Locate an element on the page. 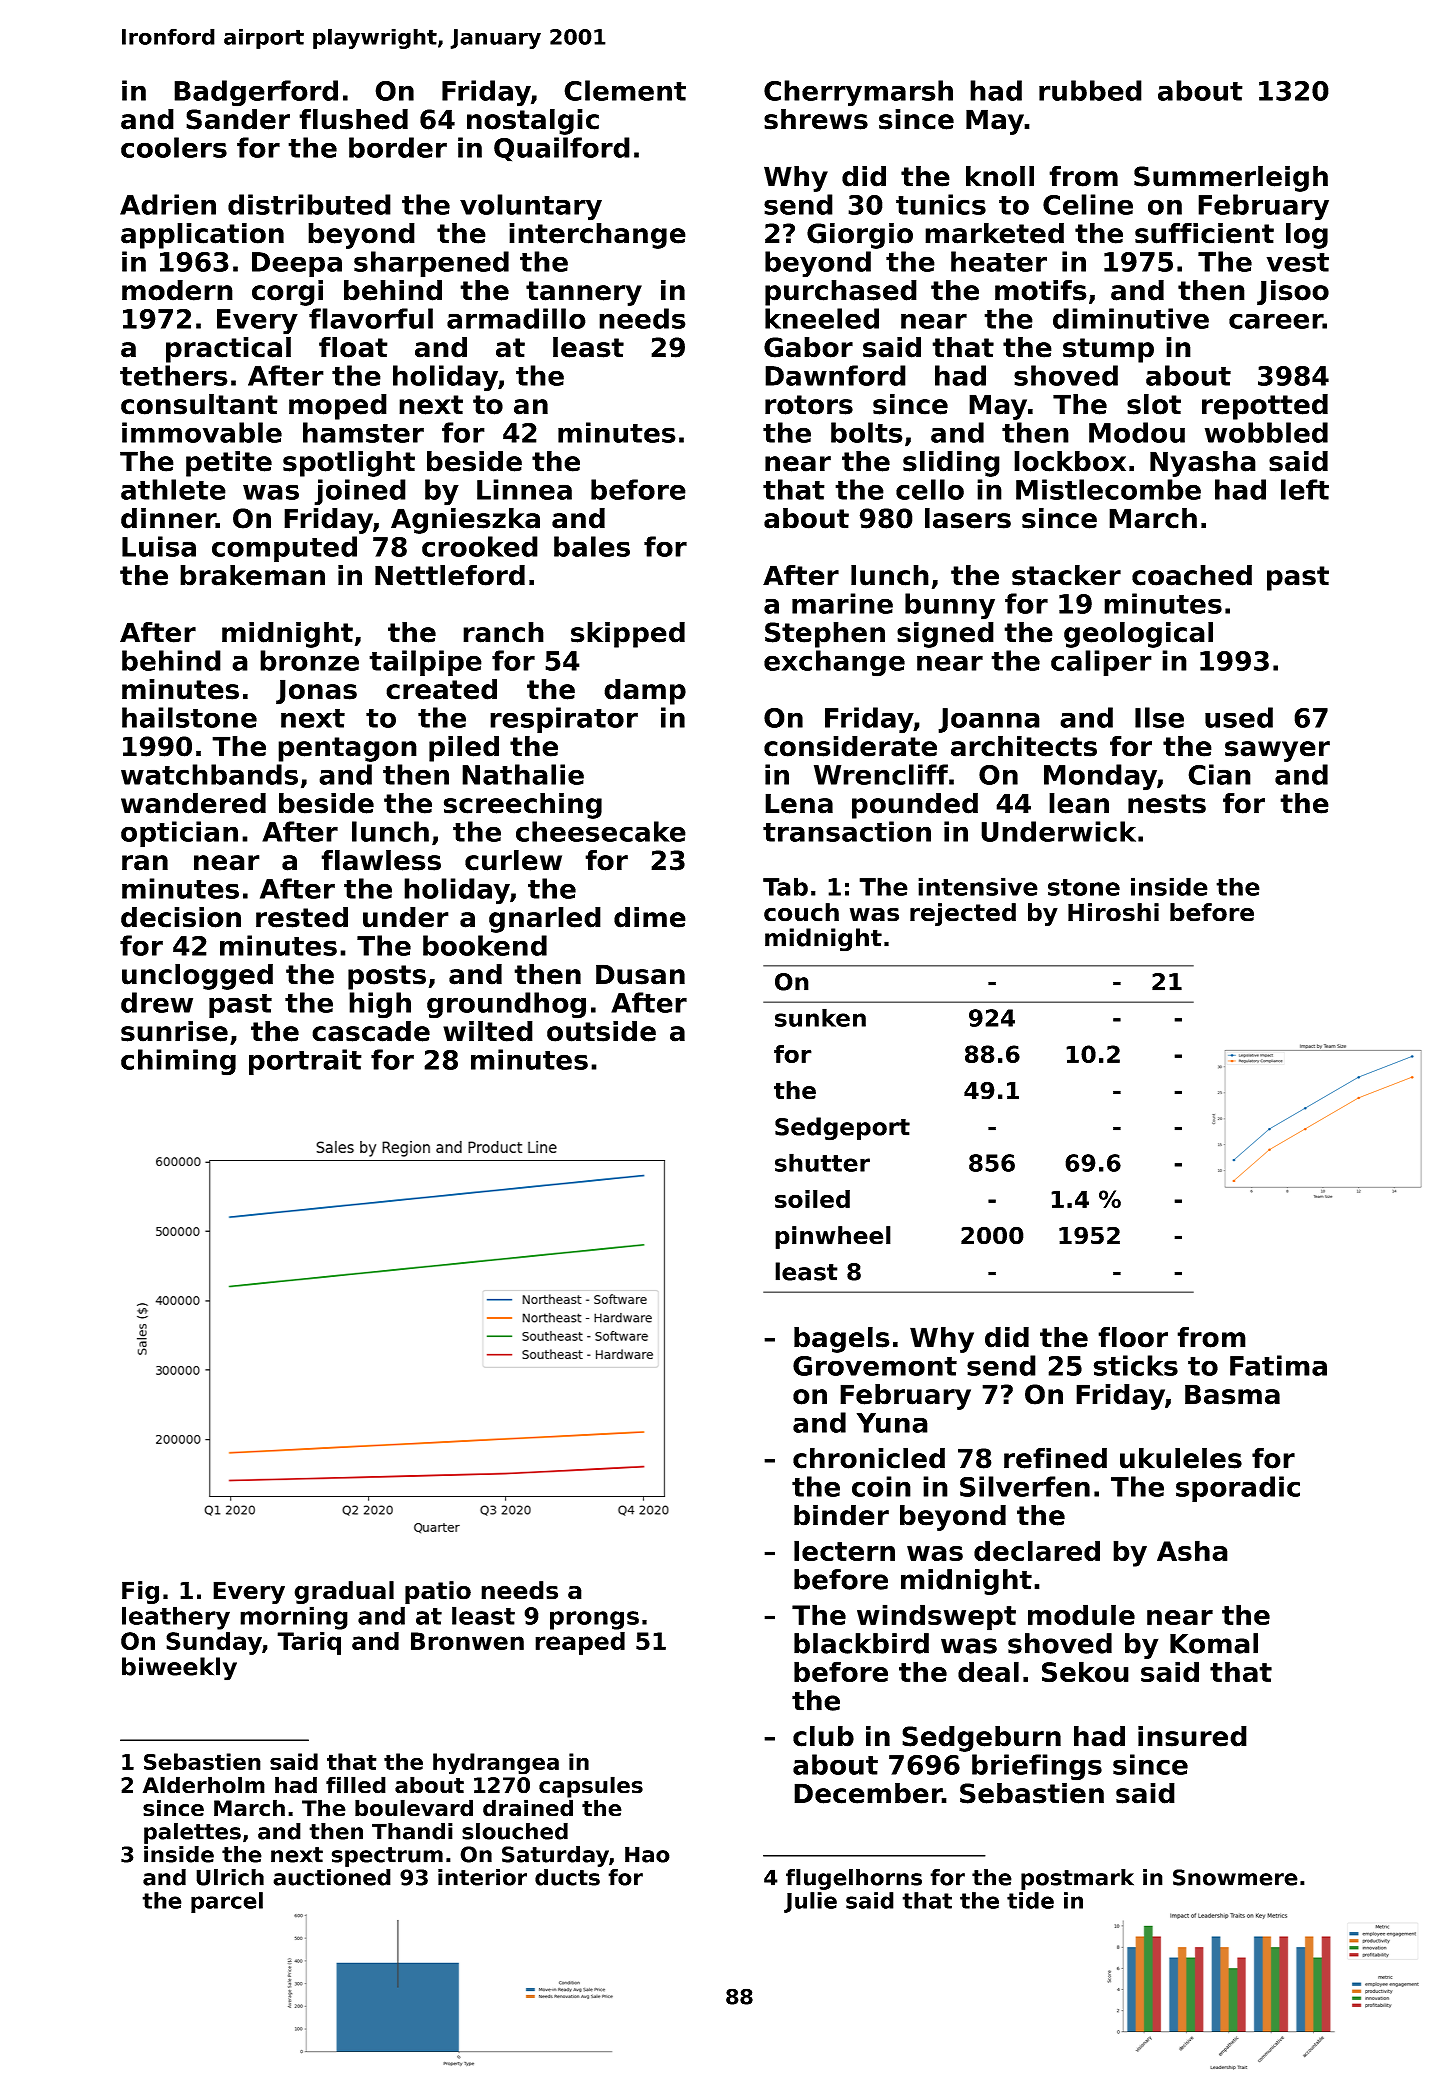  lean is located at coordinates (1079, 803).
